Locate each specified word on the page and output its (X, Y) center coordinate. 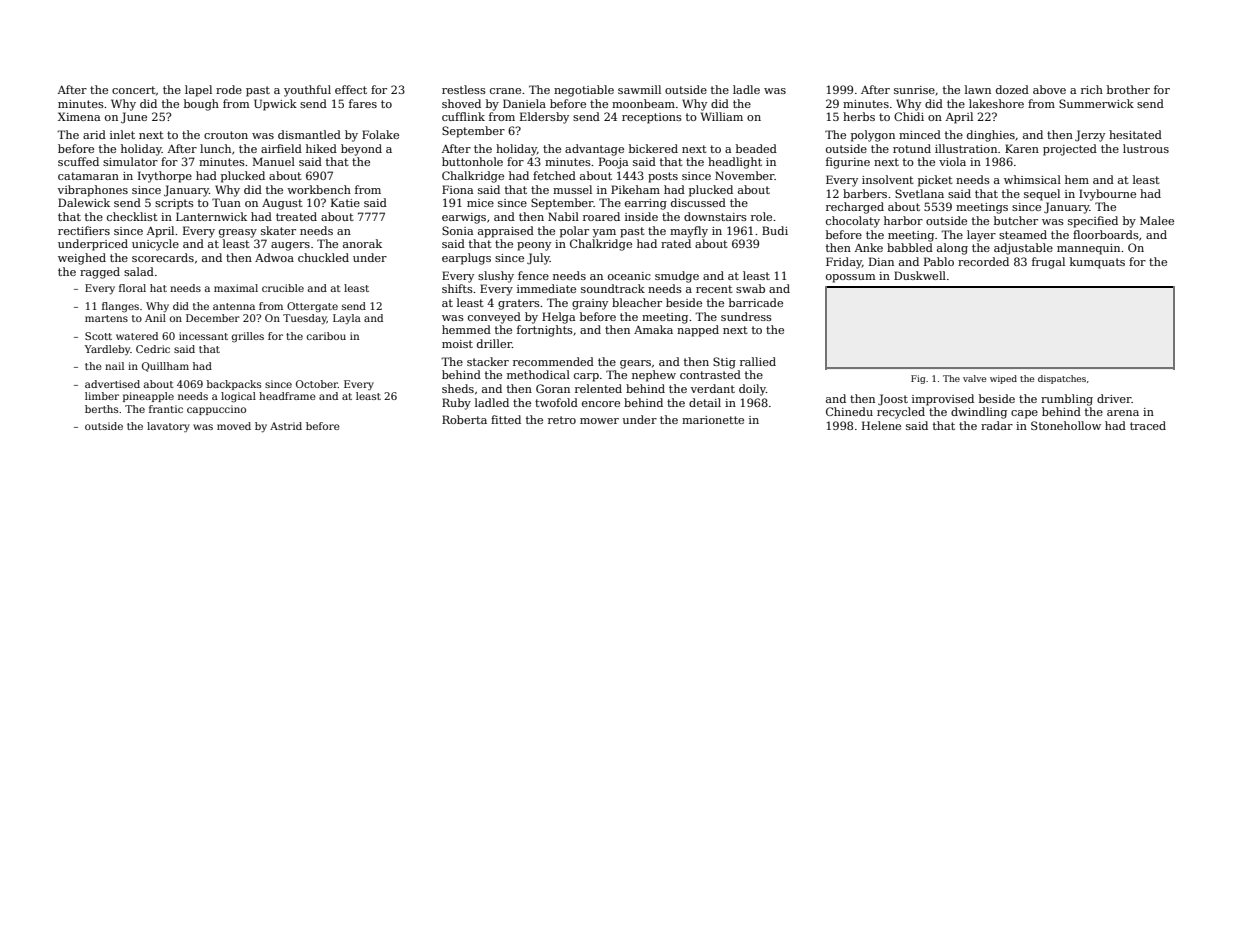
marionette (713, 420)
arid (94, 134)
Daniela (524, 103)
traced (1148, 425)
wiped (1003, 379)
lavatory (168, 427)
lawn (978, 89)
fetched (554, 175)
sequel (1042, 195)
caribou (326, 336)
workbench (319, 189)
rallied (758, 361)
